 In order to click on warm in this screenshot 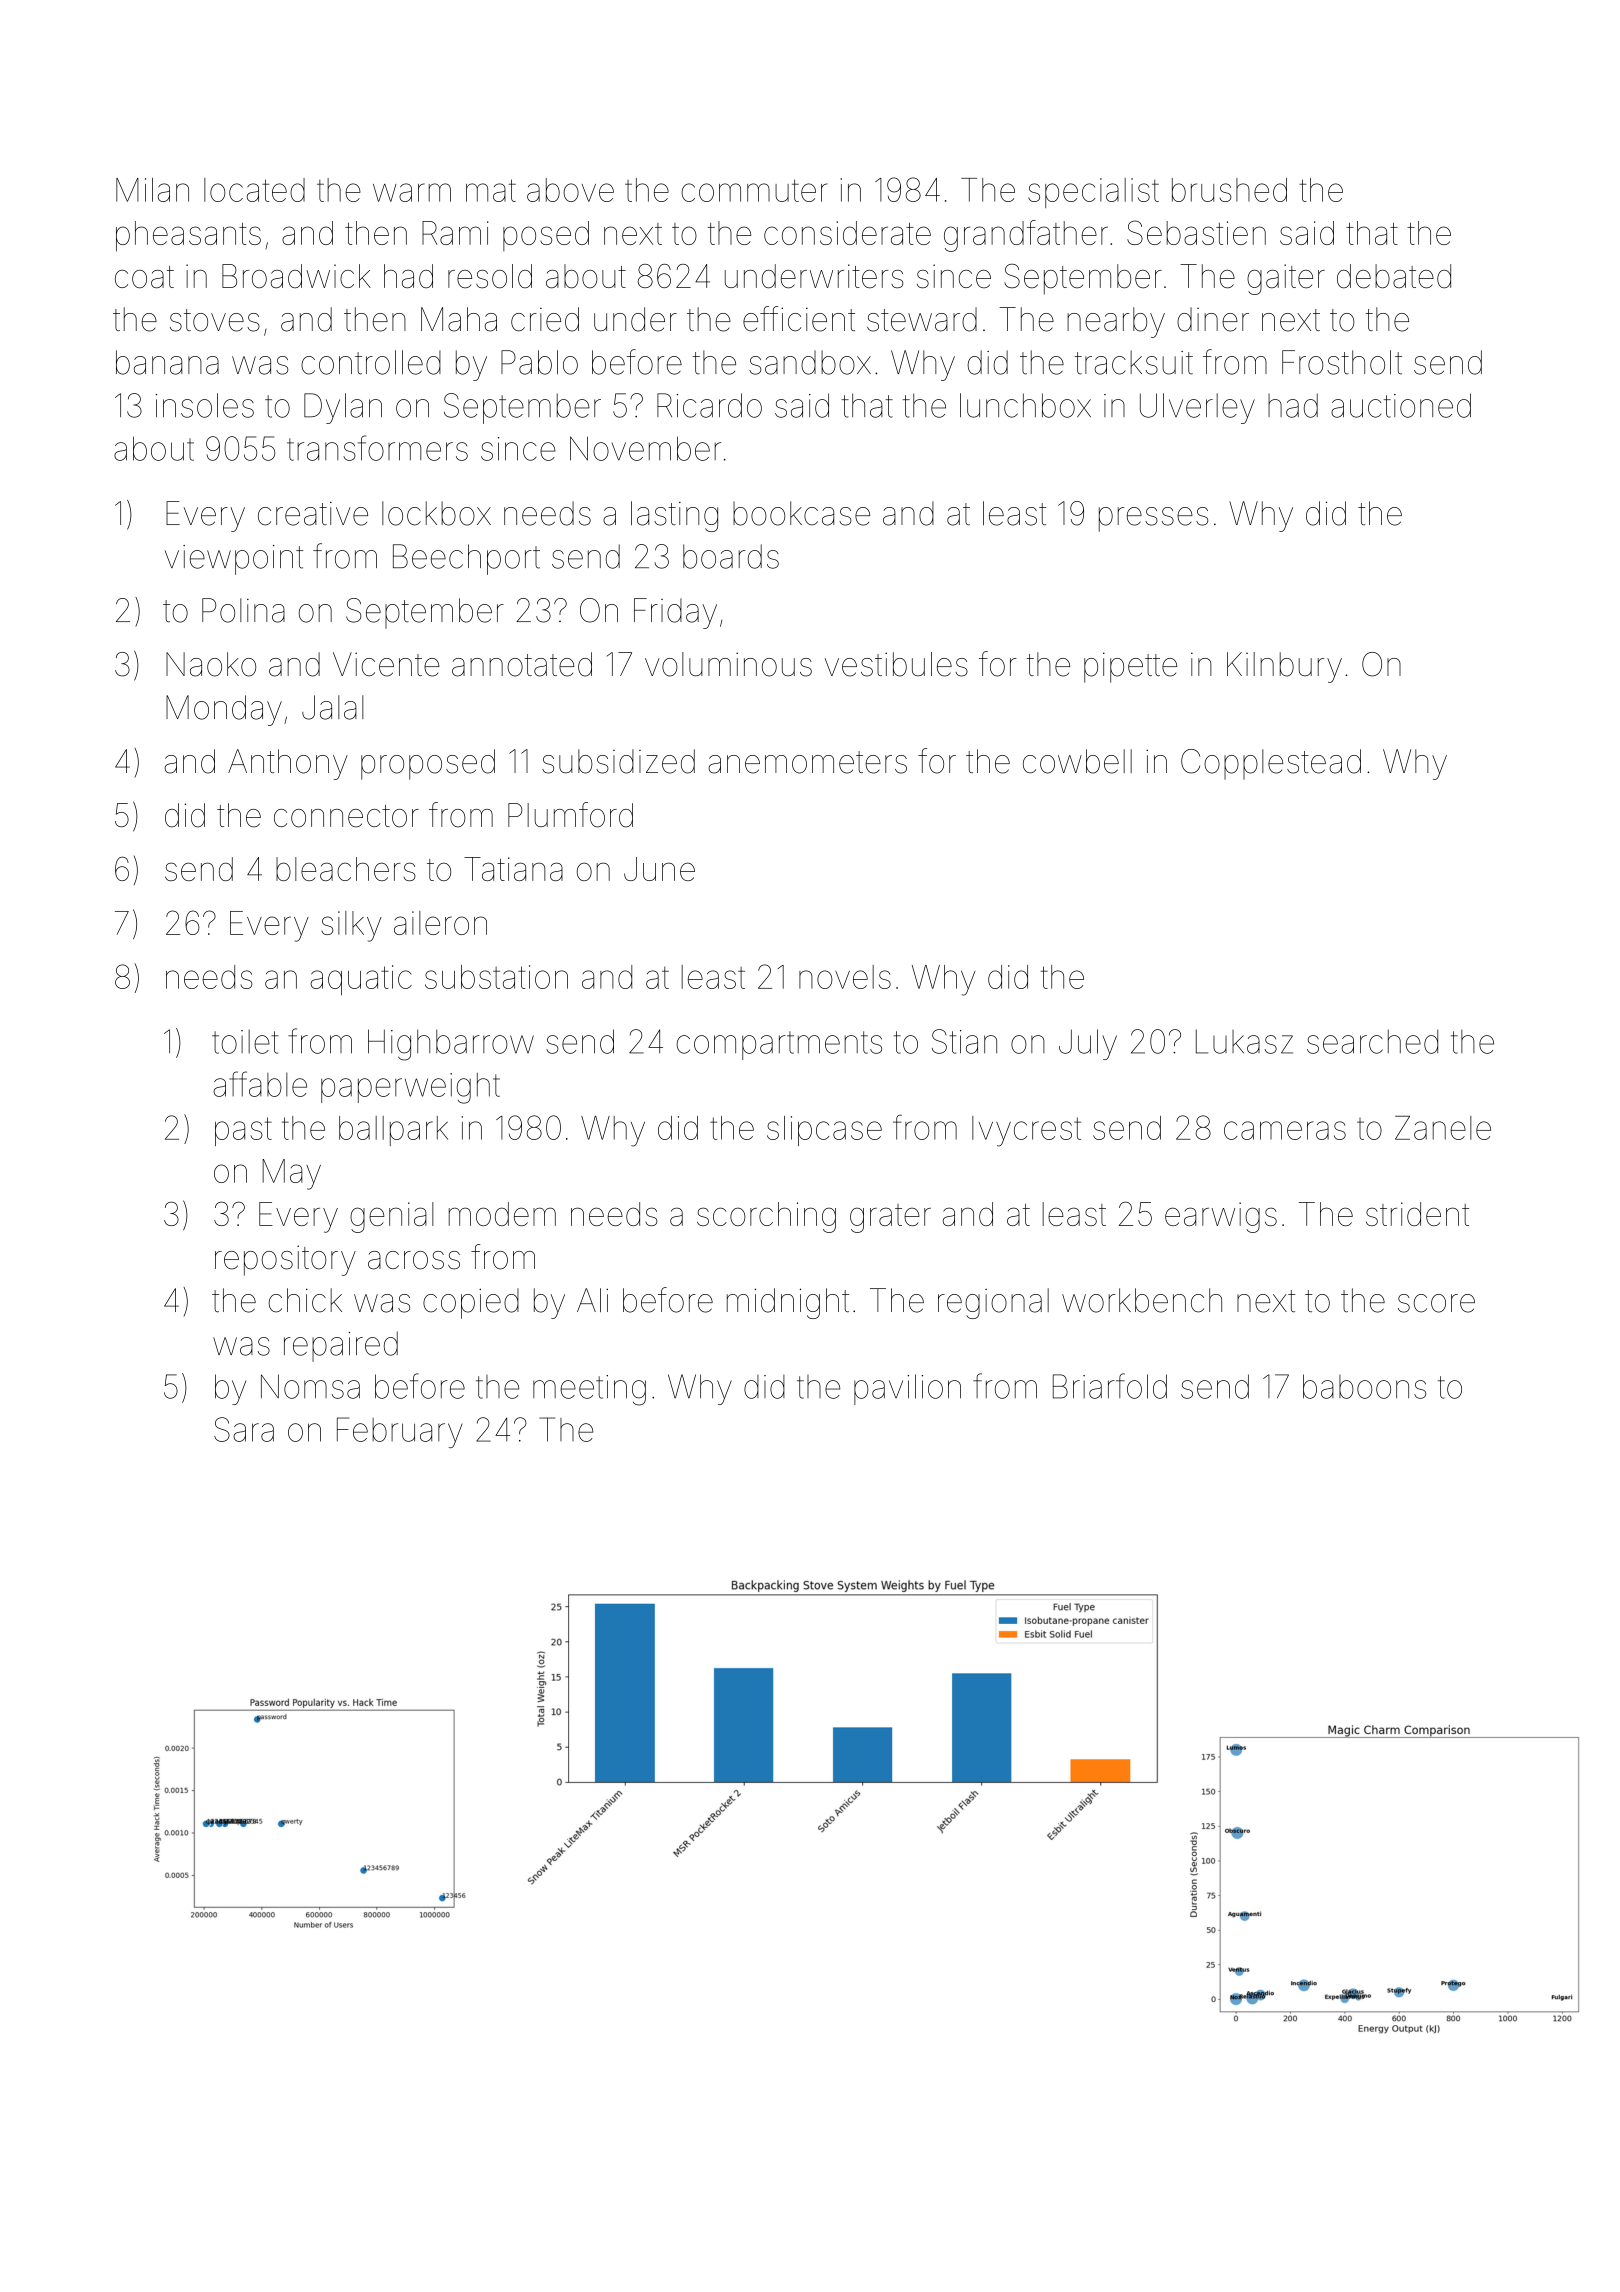, I will do `click(412, 192)`.
